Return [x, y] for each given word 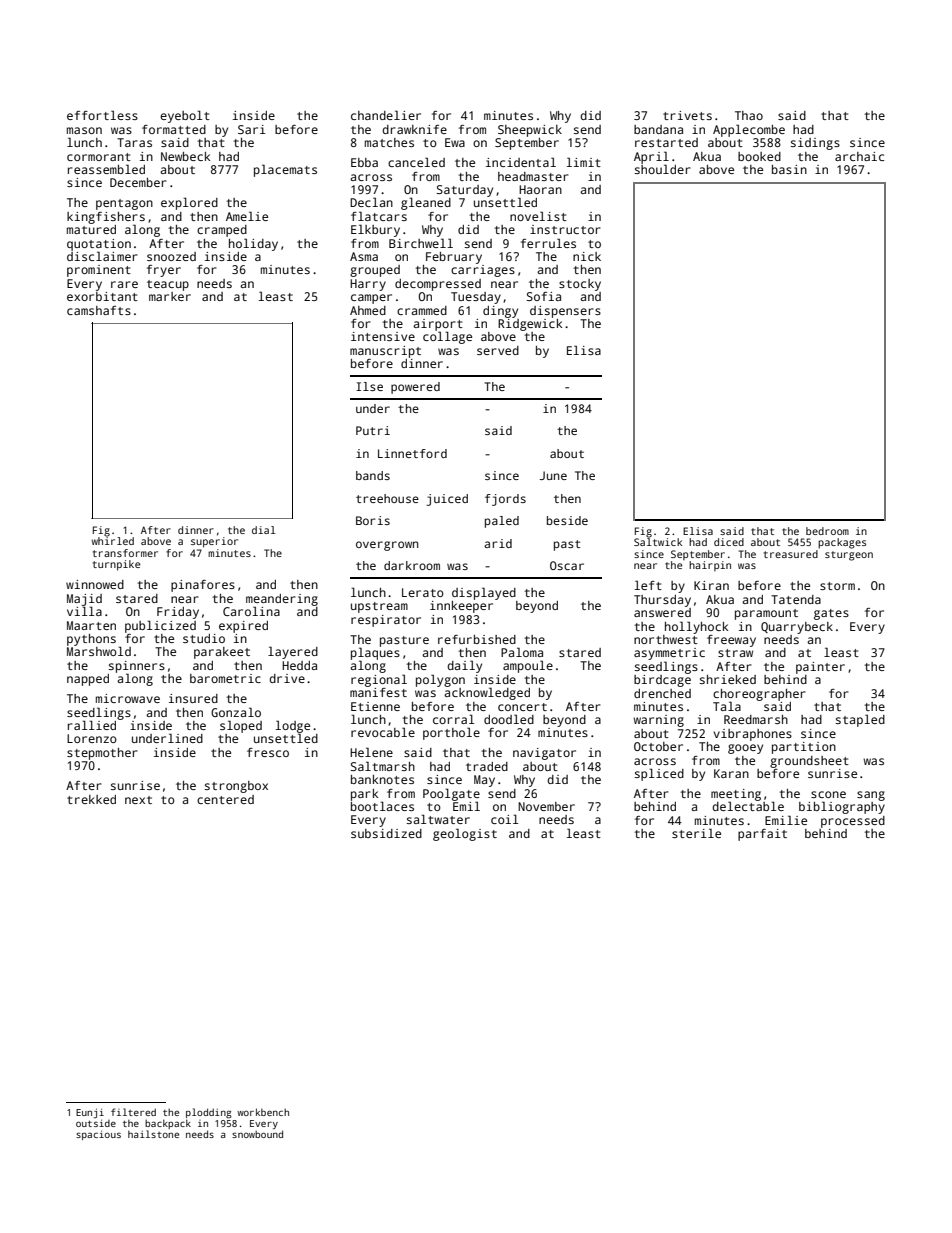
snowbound [257, 1134]
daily [464, 666]
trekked [91, 799]
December [138, 182]
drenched [662, 693]
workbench [263, 1112]
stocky [580, 285]
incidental [521, 162]
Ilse [369, 386]
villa [84, 611]
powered [415, 388]
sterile [696, 833]
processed [853, 822]
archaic [859, 156]
